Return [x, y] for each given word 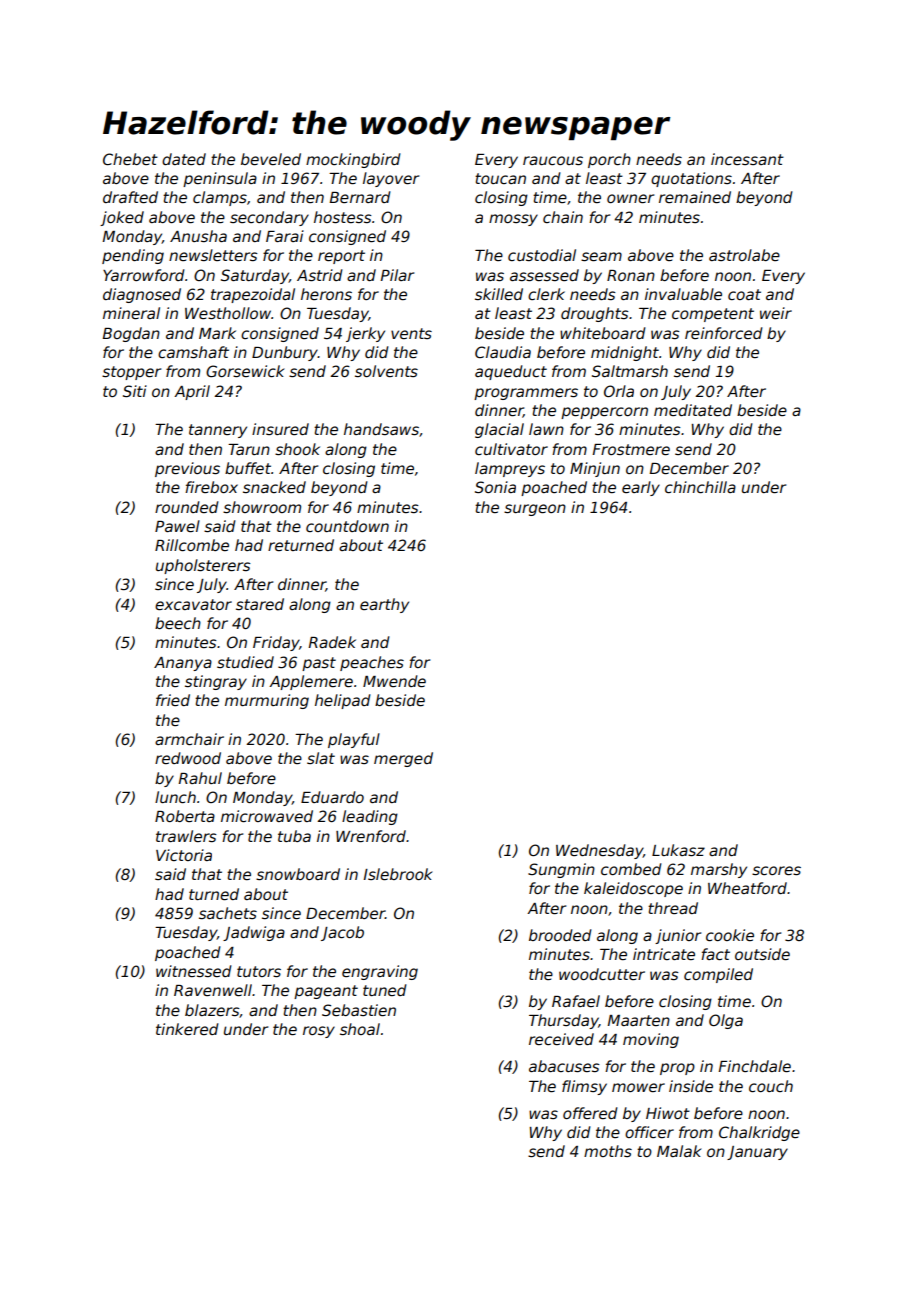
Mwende [394, 681]
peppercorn [604, 413]
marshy [719, 870]
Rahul [200, 778]
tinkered [187, 1029]
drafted [130, 197]
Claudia [503, 352]
